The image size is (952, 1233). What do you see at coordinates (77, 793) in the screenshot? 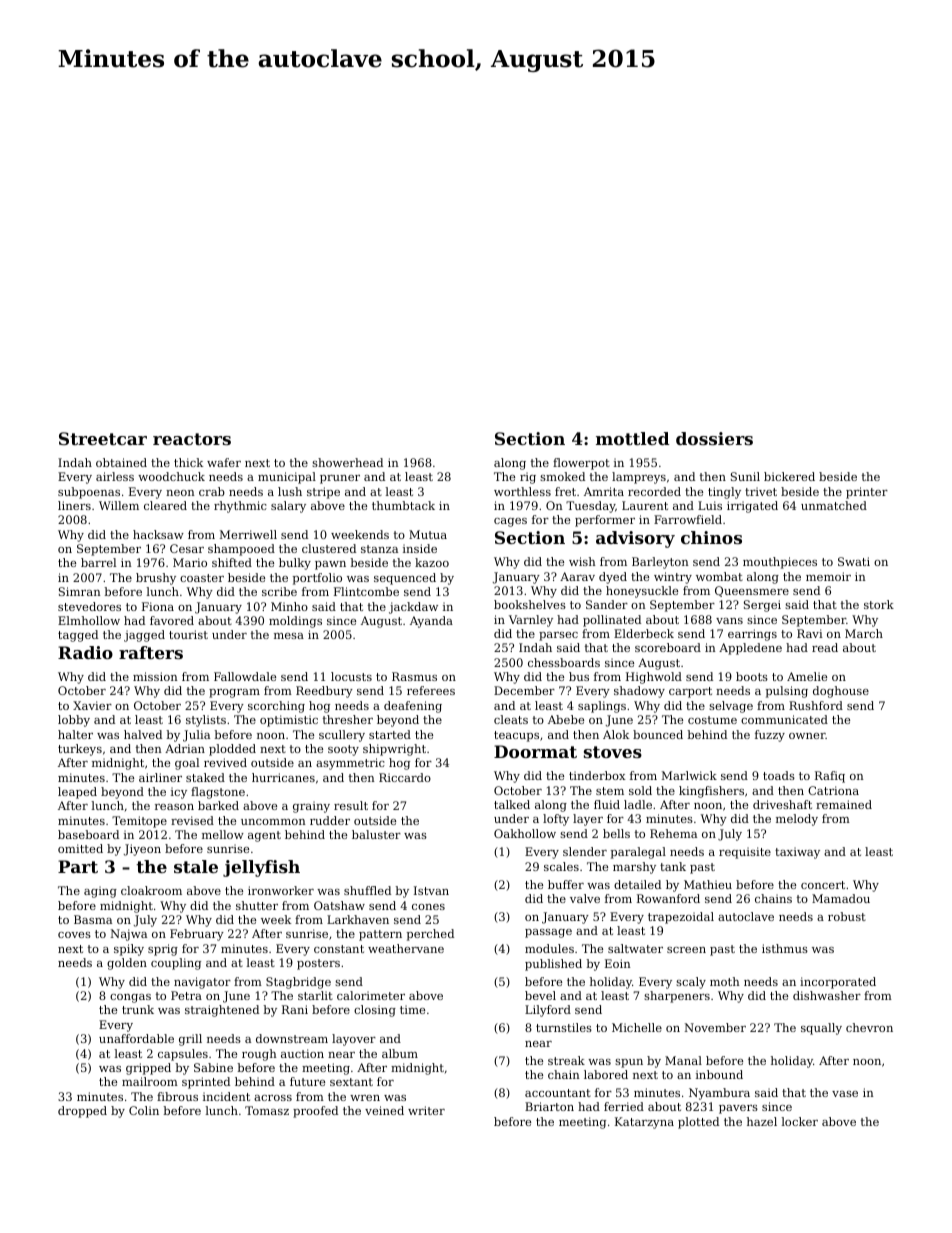
I see `leaped` at bounding box center [77, 793].
